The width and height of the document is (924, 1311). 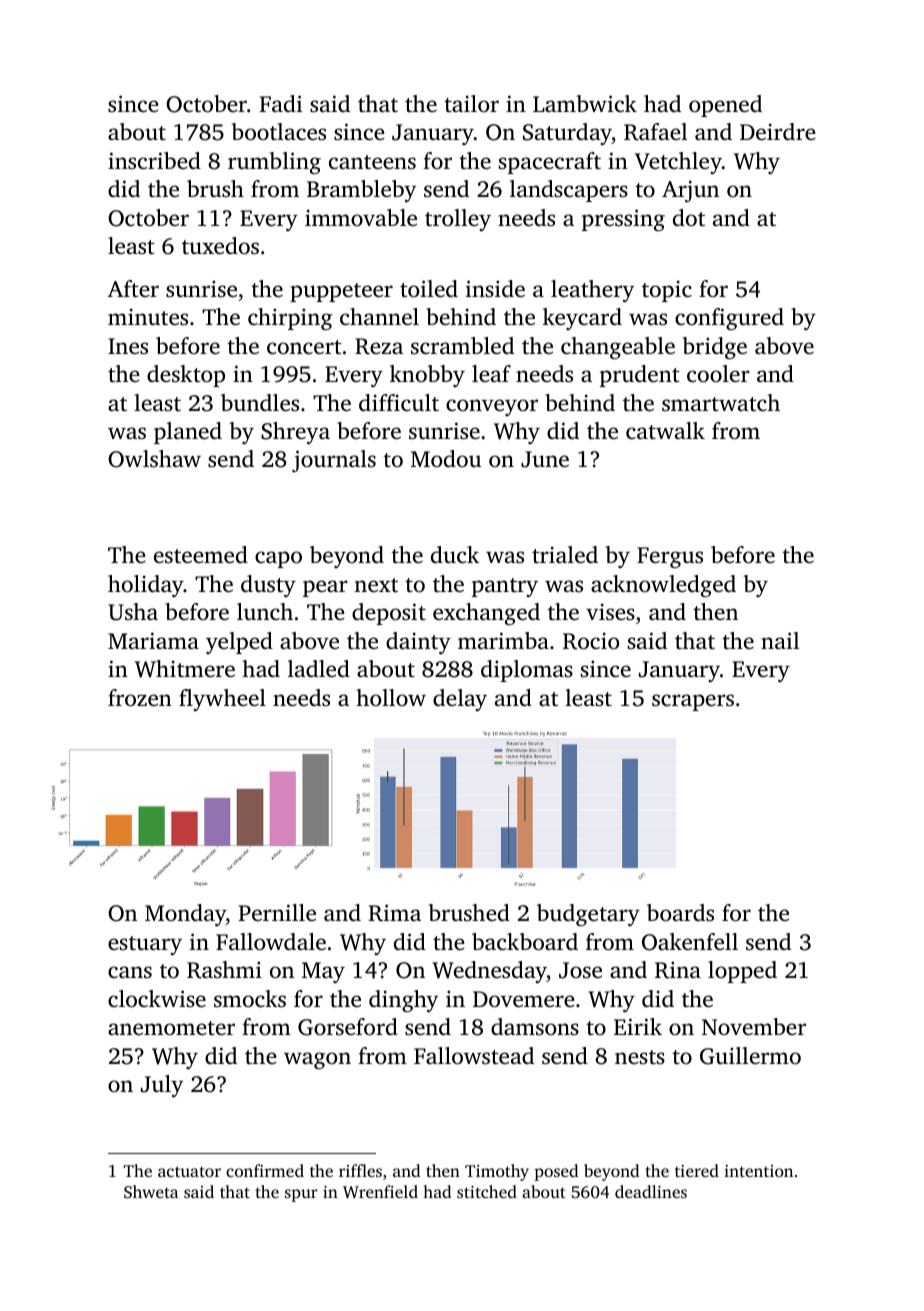 What do you see at coordinates (154, 459) in the document?
I see `Owlshaw` at bounding box center [154, 459].
